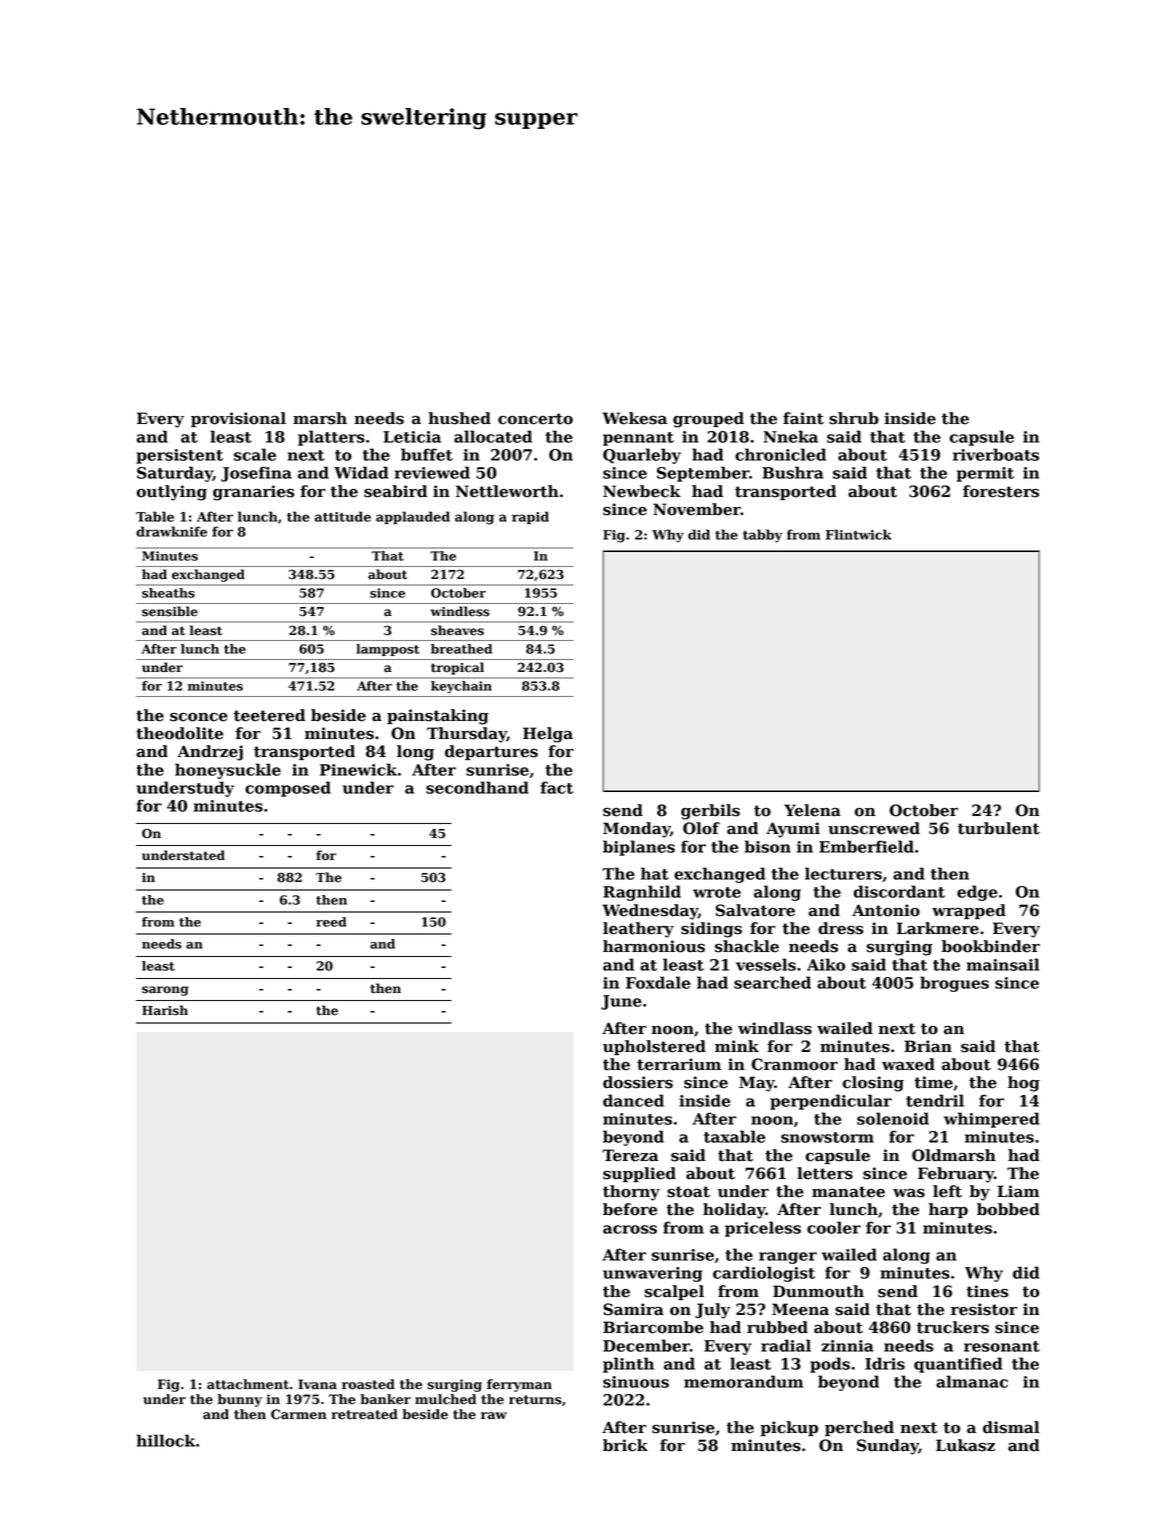  What do you see at coordinates (459, 418) in the image?
I see `hushed` at bounding box center [459, 418].
